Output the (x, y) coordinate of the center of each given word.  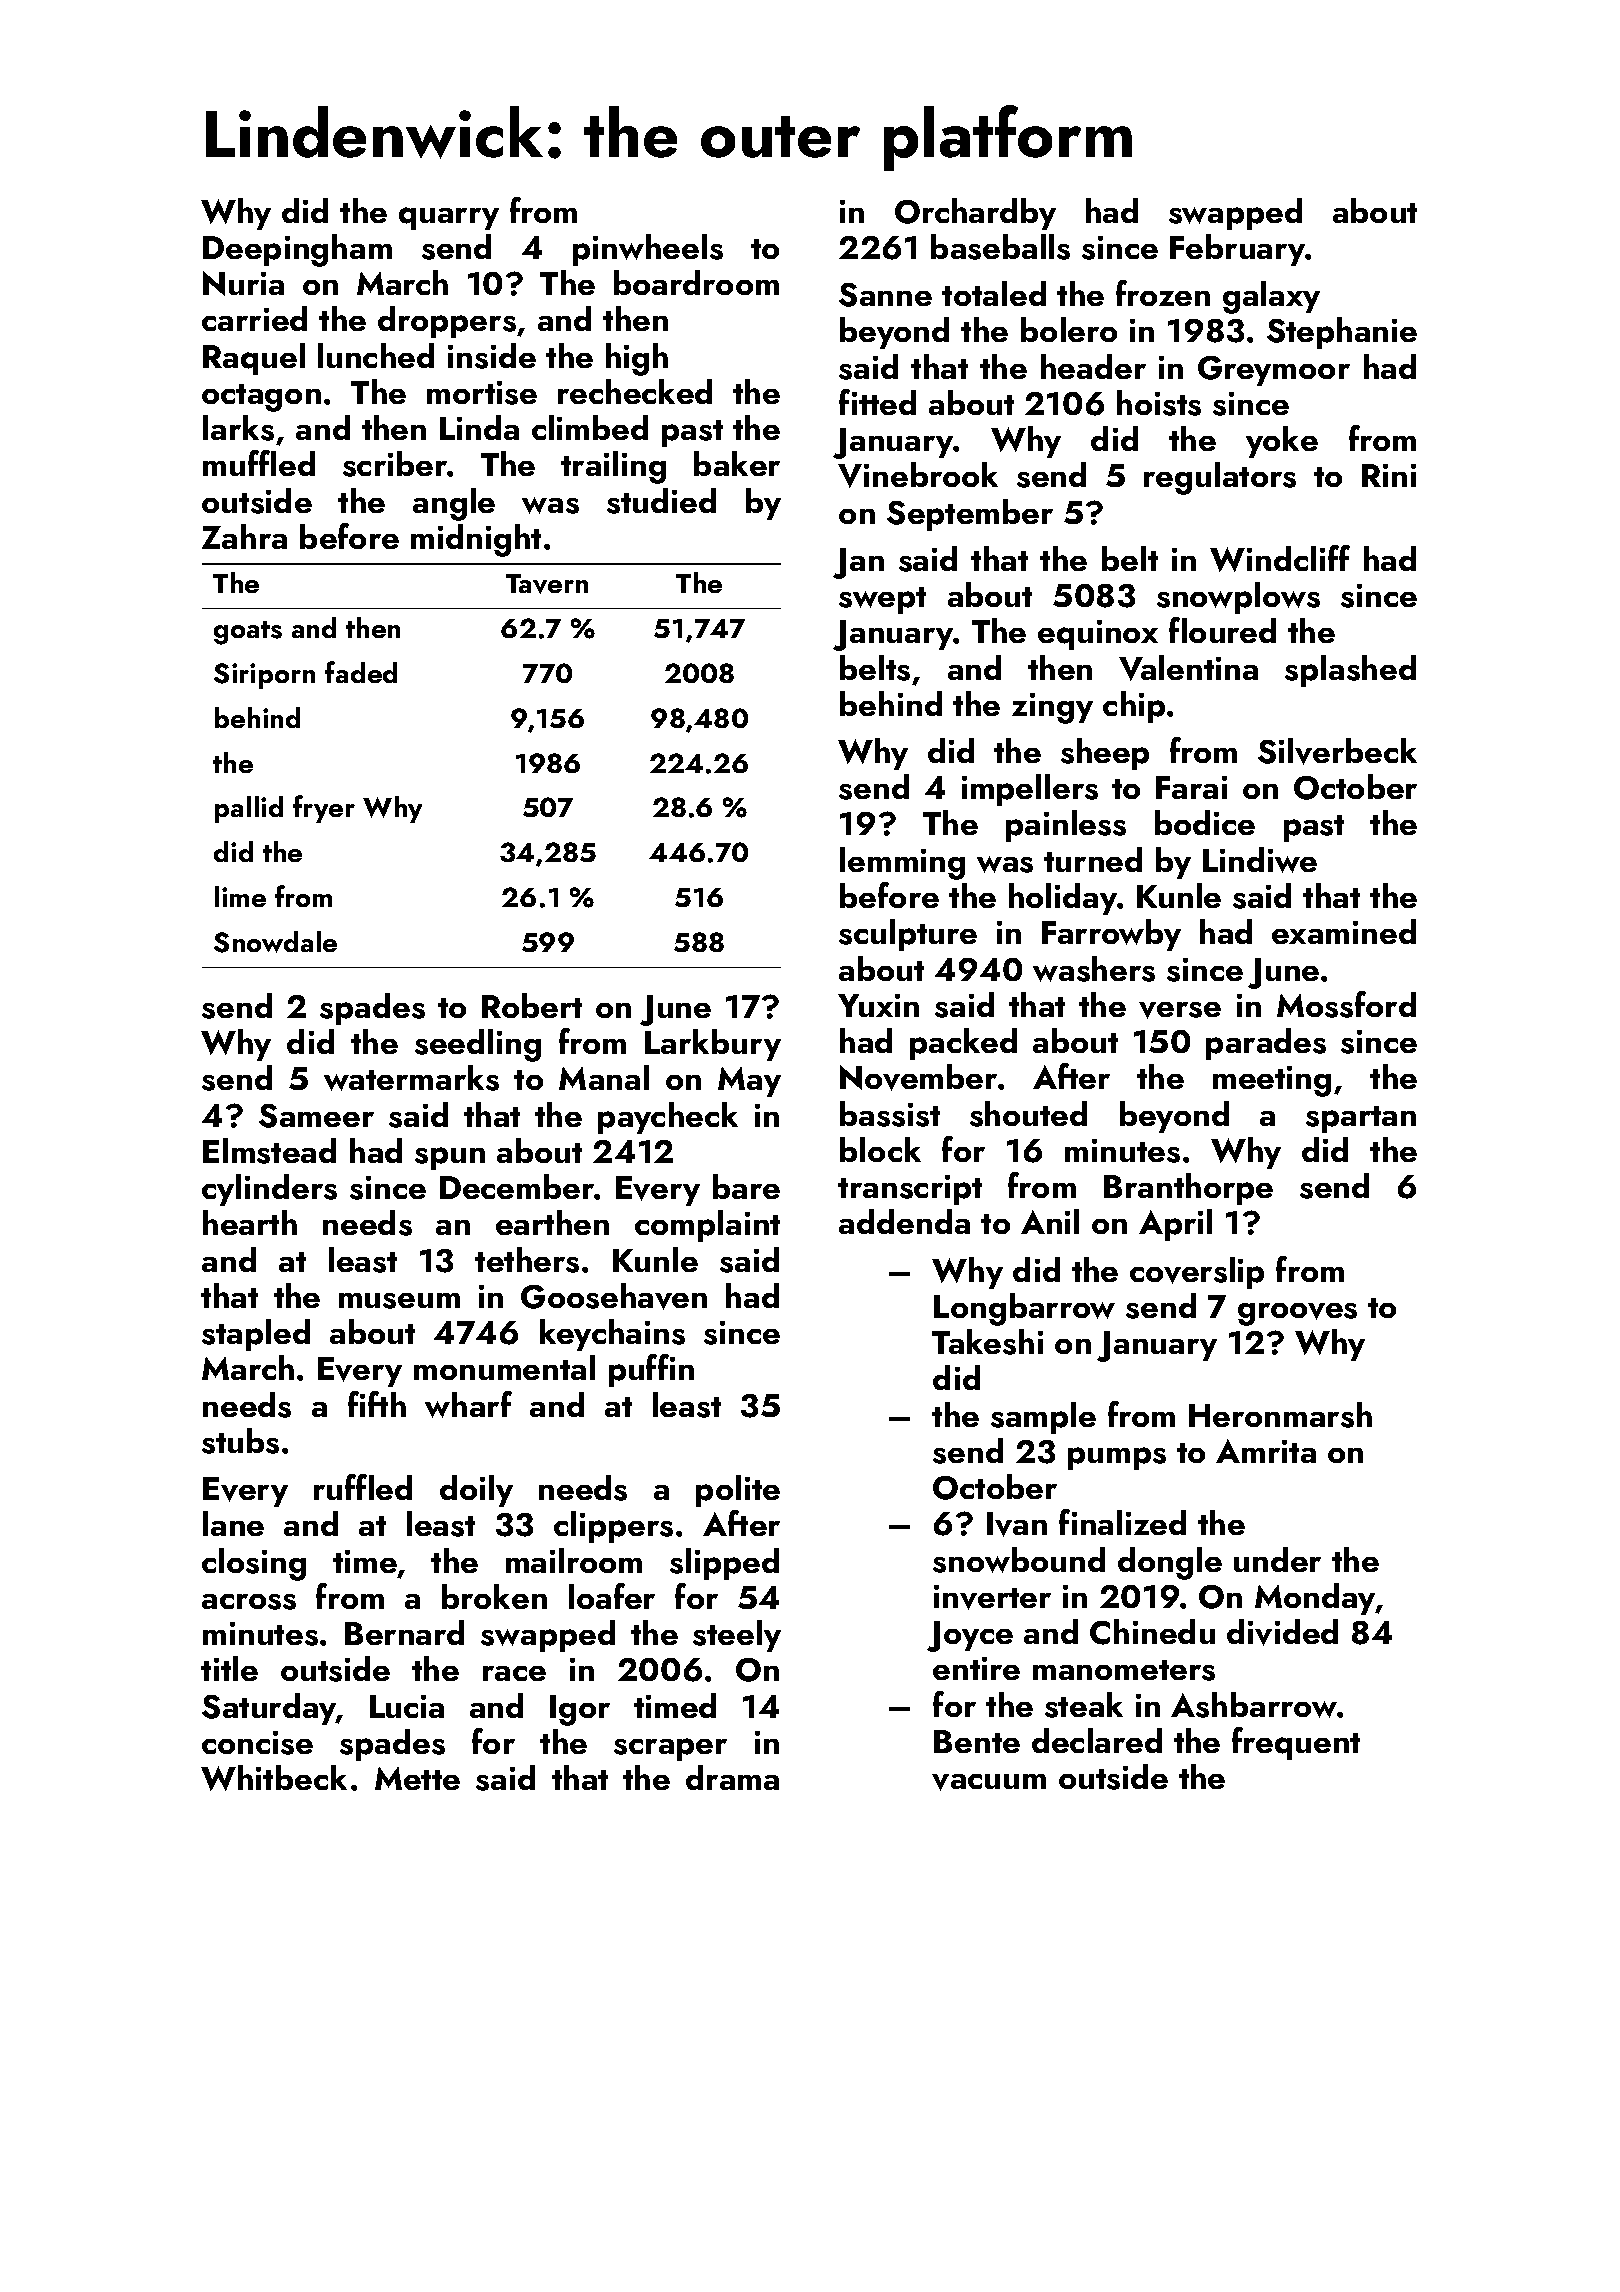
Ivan (1017, 1524)
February (1238, 250)
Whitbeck (274, 1778)
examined (1344, 931)
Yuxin (878, 1005)
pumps (1117, 1458)
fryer (324, 809)
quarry (449, 218)
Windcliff (1280, 558)
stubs (240, 1441)
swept (882, 600)
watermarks (411, 1078)
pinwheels (648, 250)
